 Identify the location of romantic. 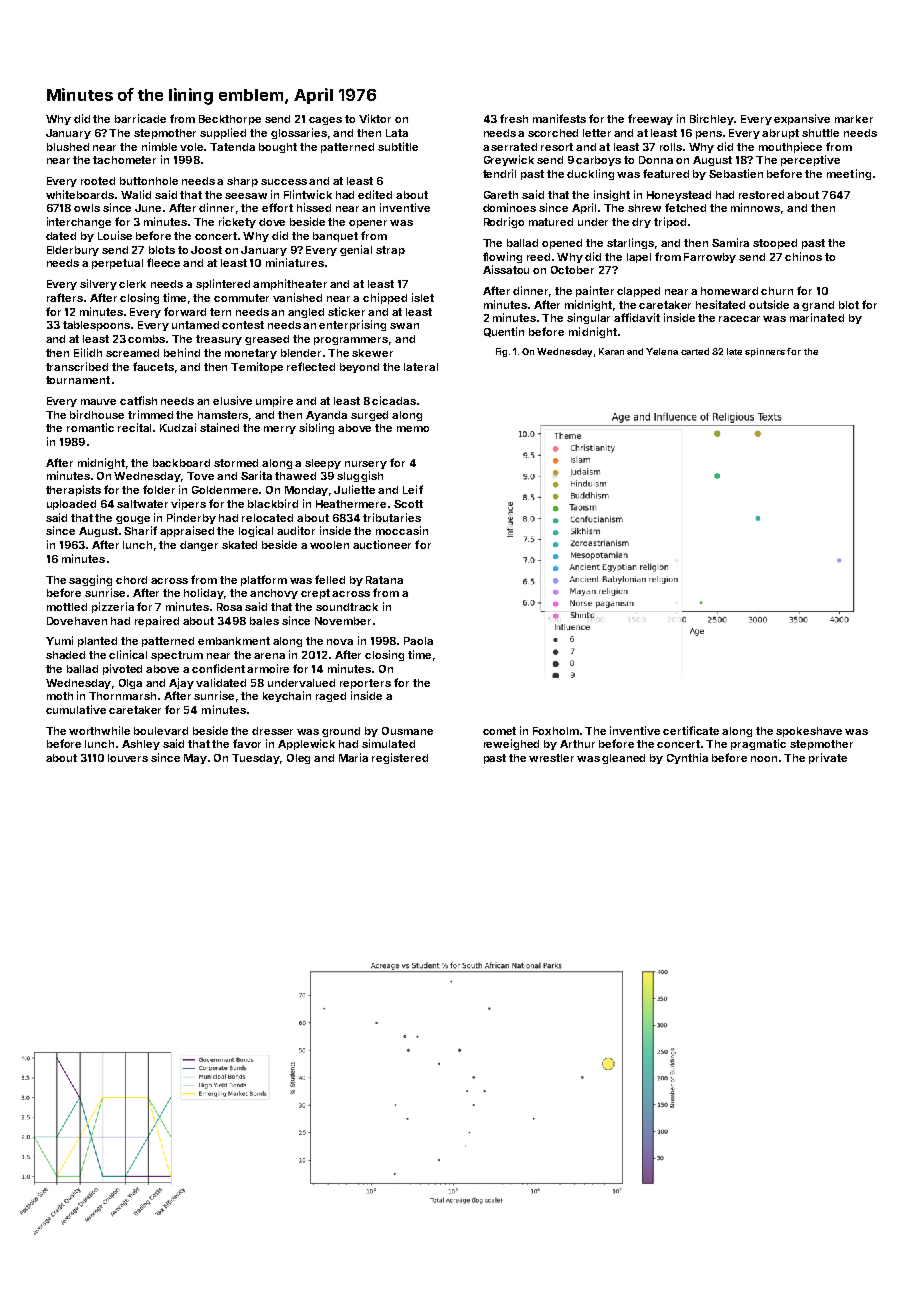
(90, 427).
